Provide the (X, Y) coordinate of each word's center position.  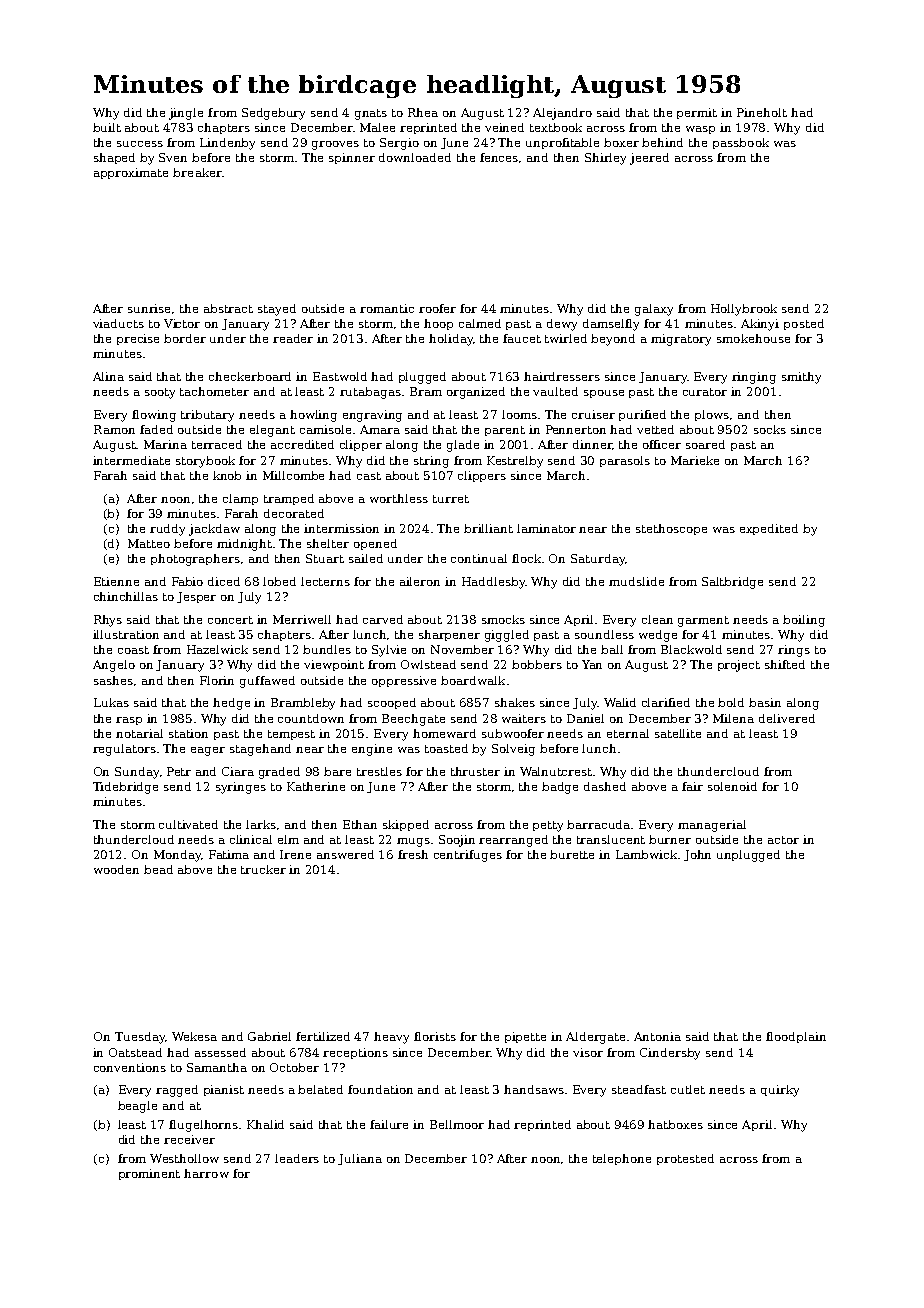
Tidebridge (125, 788)
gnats (371, 114)
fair (692, 786)
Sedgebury (273, 114)
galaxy (654, 310)
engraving (372, 416)
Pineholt (762, 112)
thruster (475, 771)
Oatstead (135, 1052)
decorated (294, 513)
